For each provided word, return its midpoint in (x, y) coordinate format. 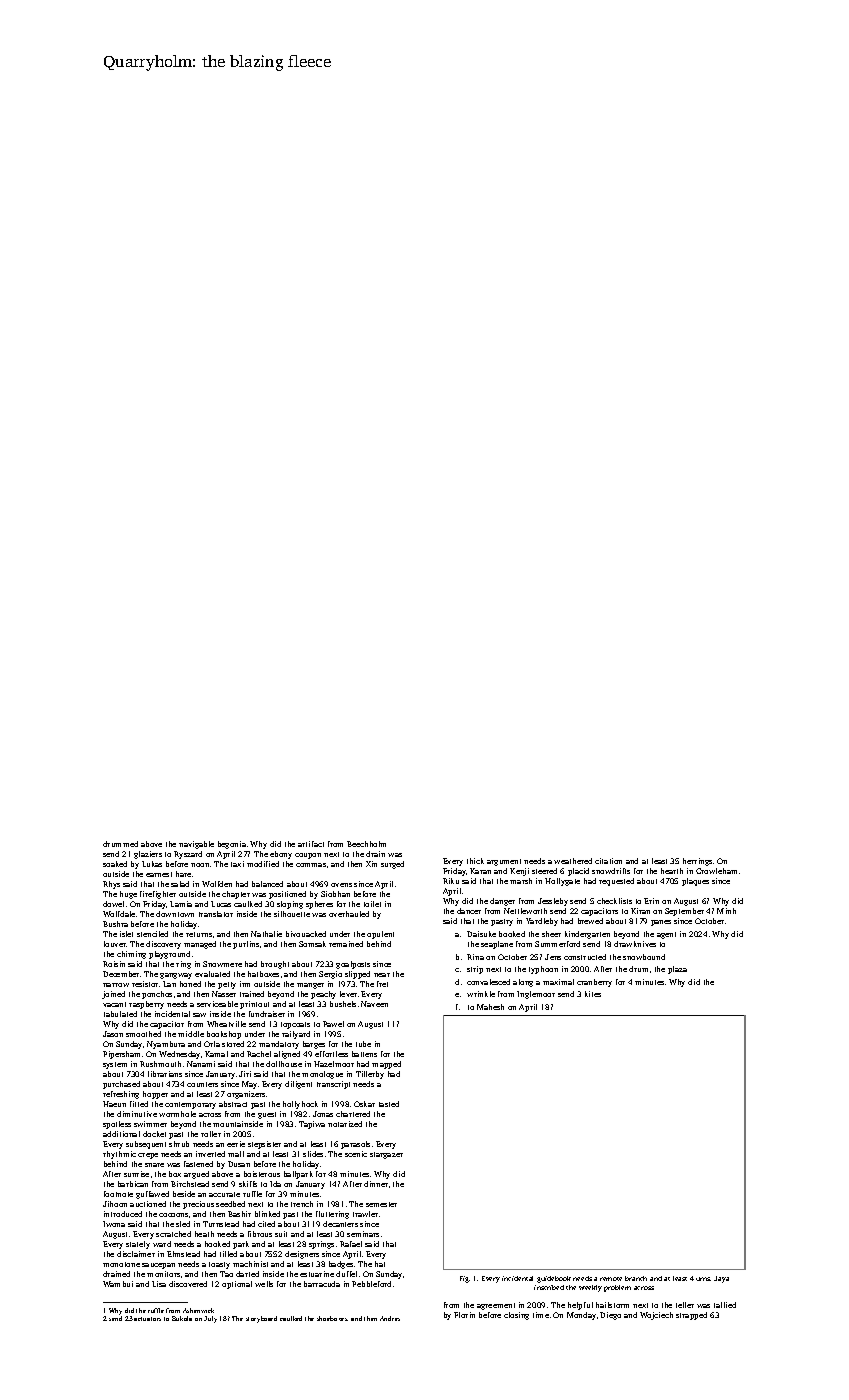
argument (504, 862)
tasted (389, 1104)
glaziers (148, 855)
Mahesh (490, 1007)
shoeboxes (332, 1318)
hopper (155, 1095)
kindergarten (587, 935)
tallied (725, 1305)
